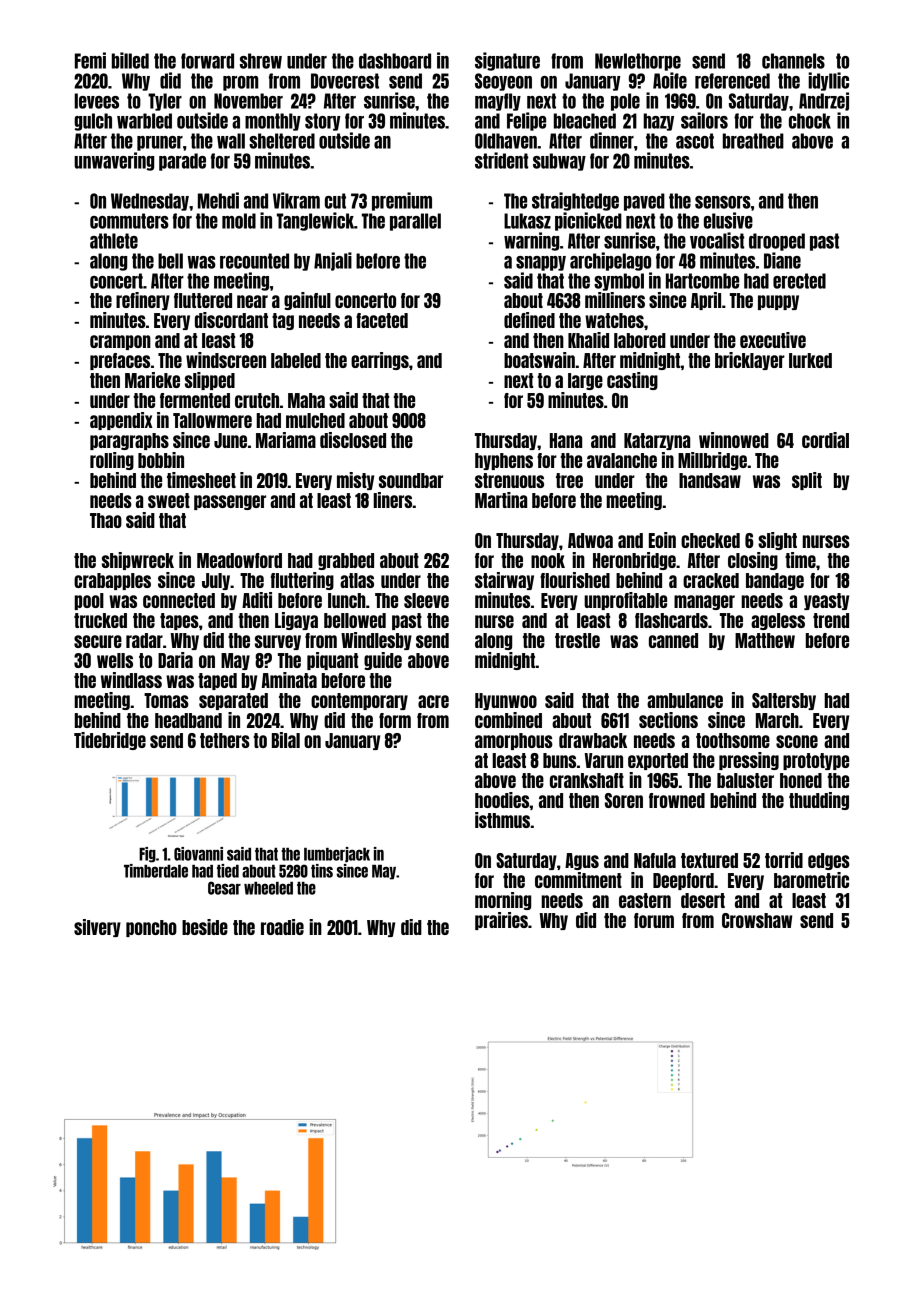  I want to click on Timberdale, so click(156, 871).
